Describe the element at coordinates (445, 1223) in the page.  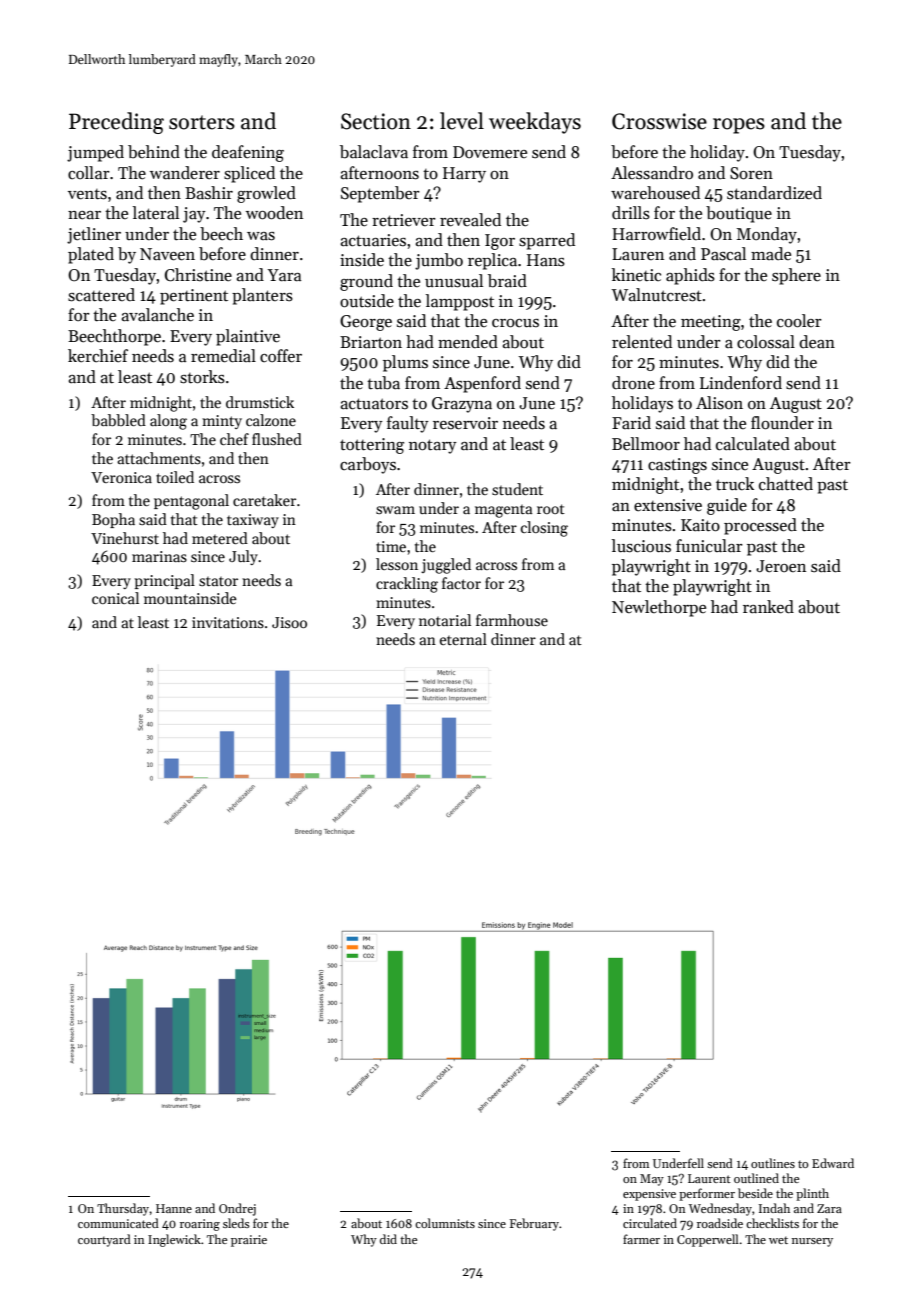
I see `columnists` at that location.
